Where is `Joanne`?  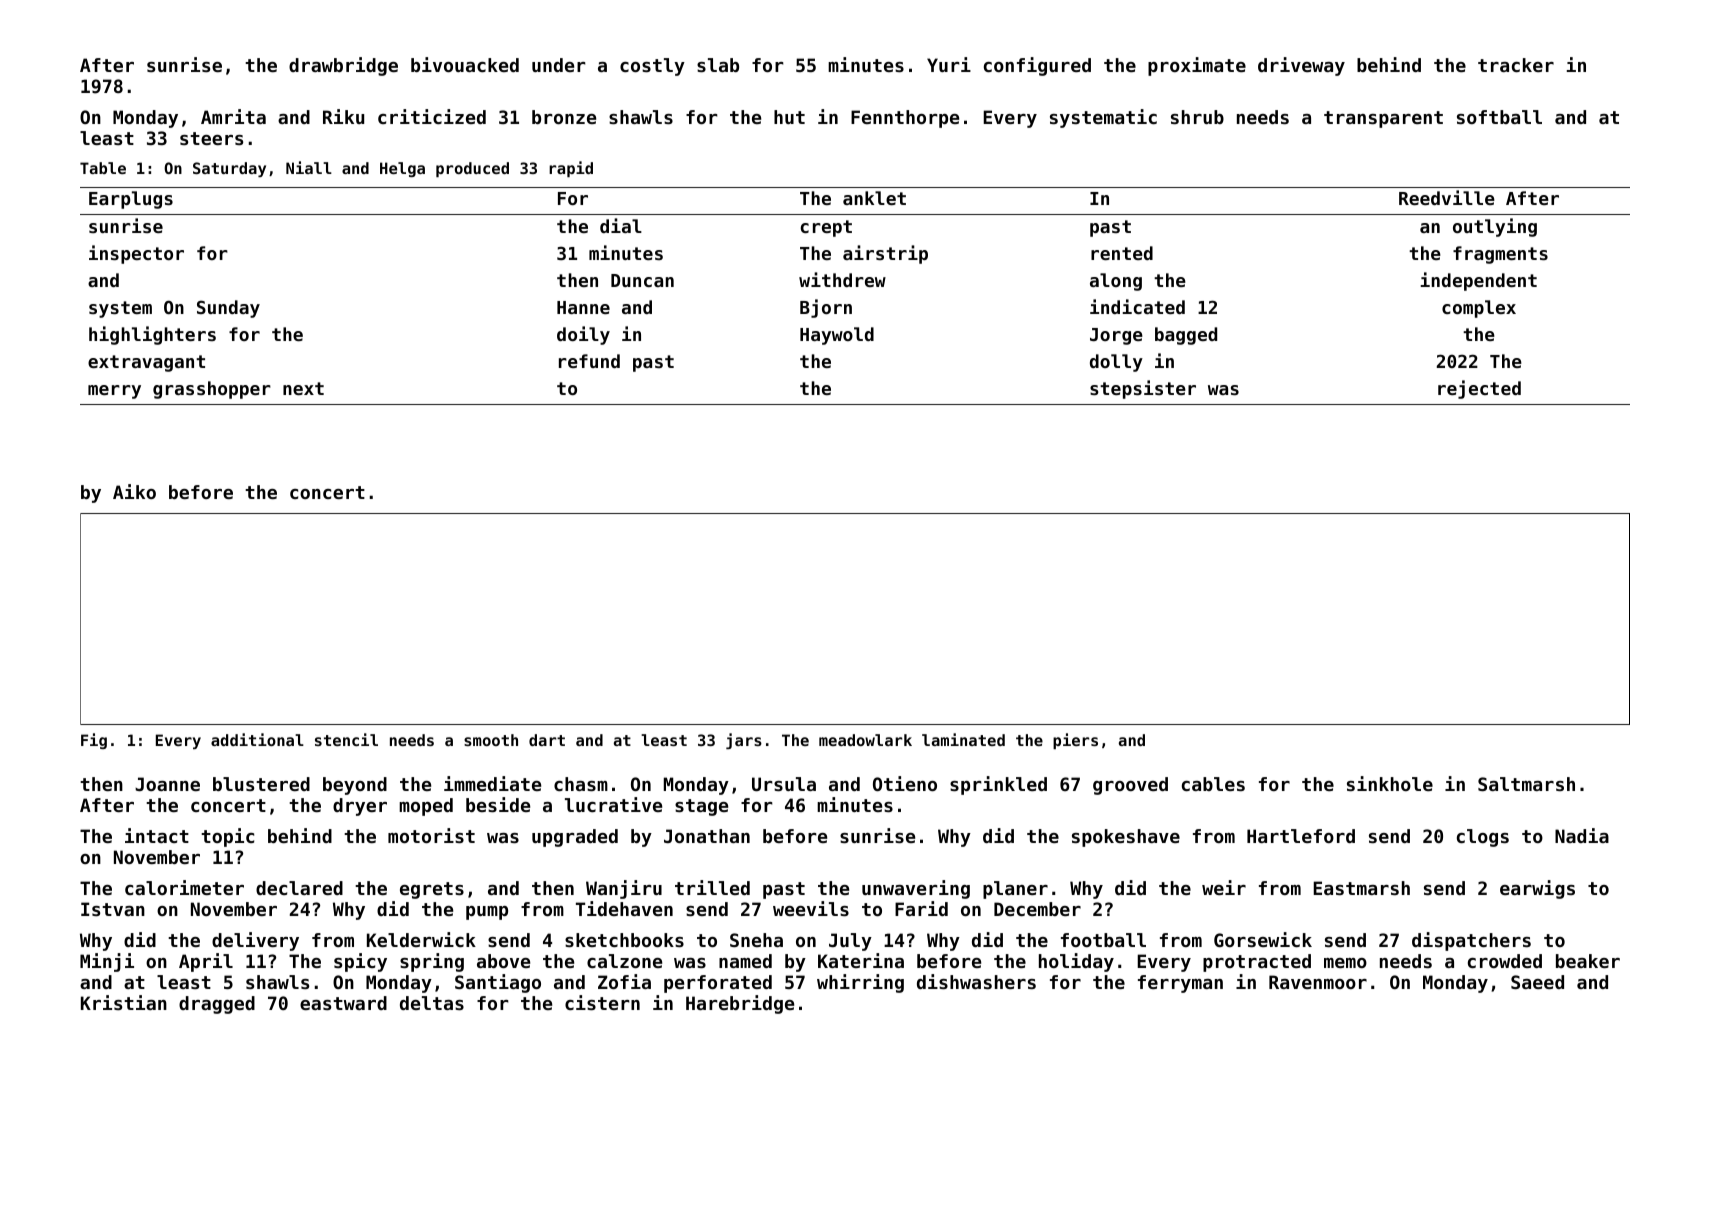 Joanne is located at coordinates (167, 784).
